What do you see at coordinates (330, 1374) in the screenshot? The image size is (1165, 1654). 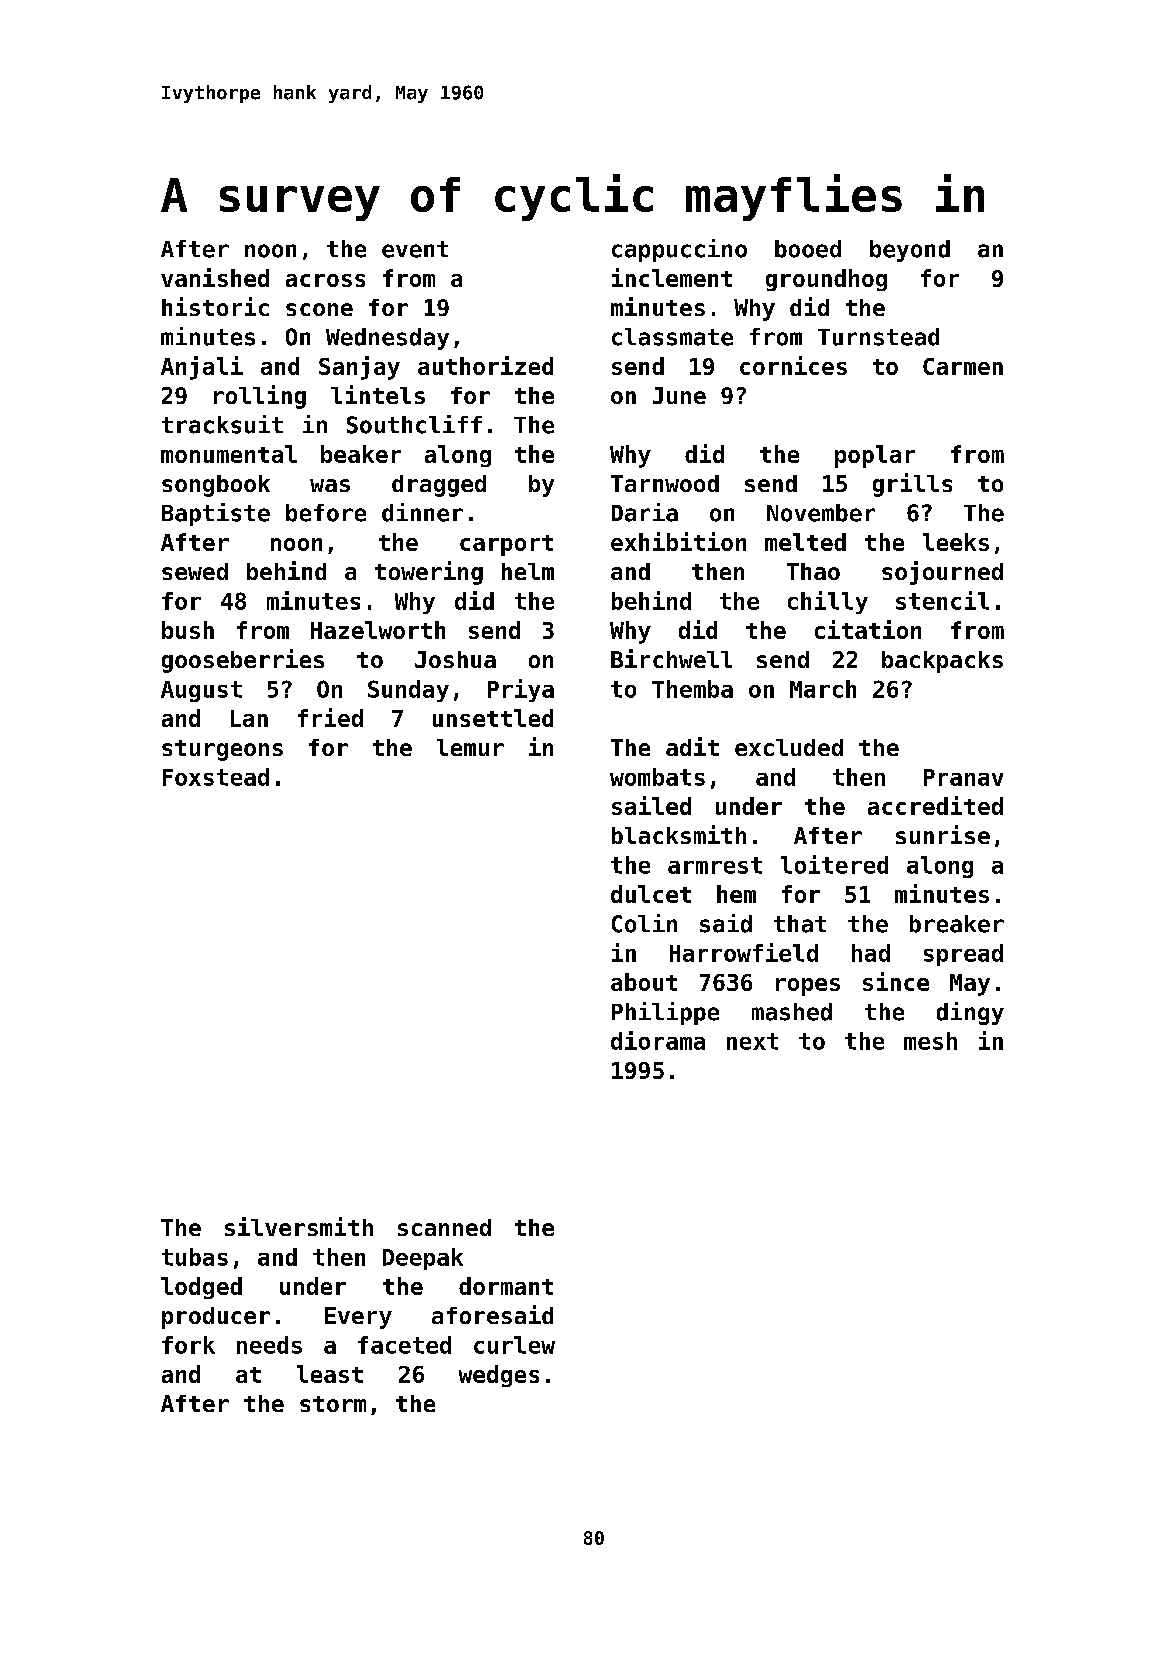 I see `least` at bounding box center [330, 1374].
